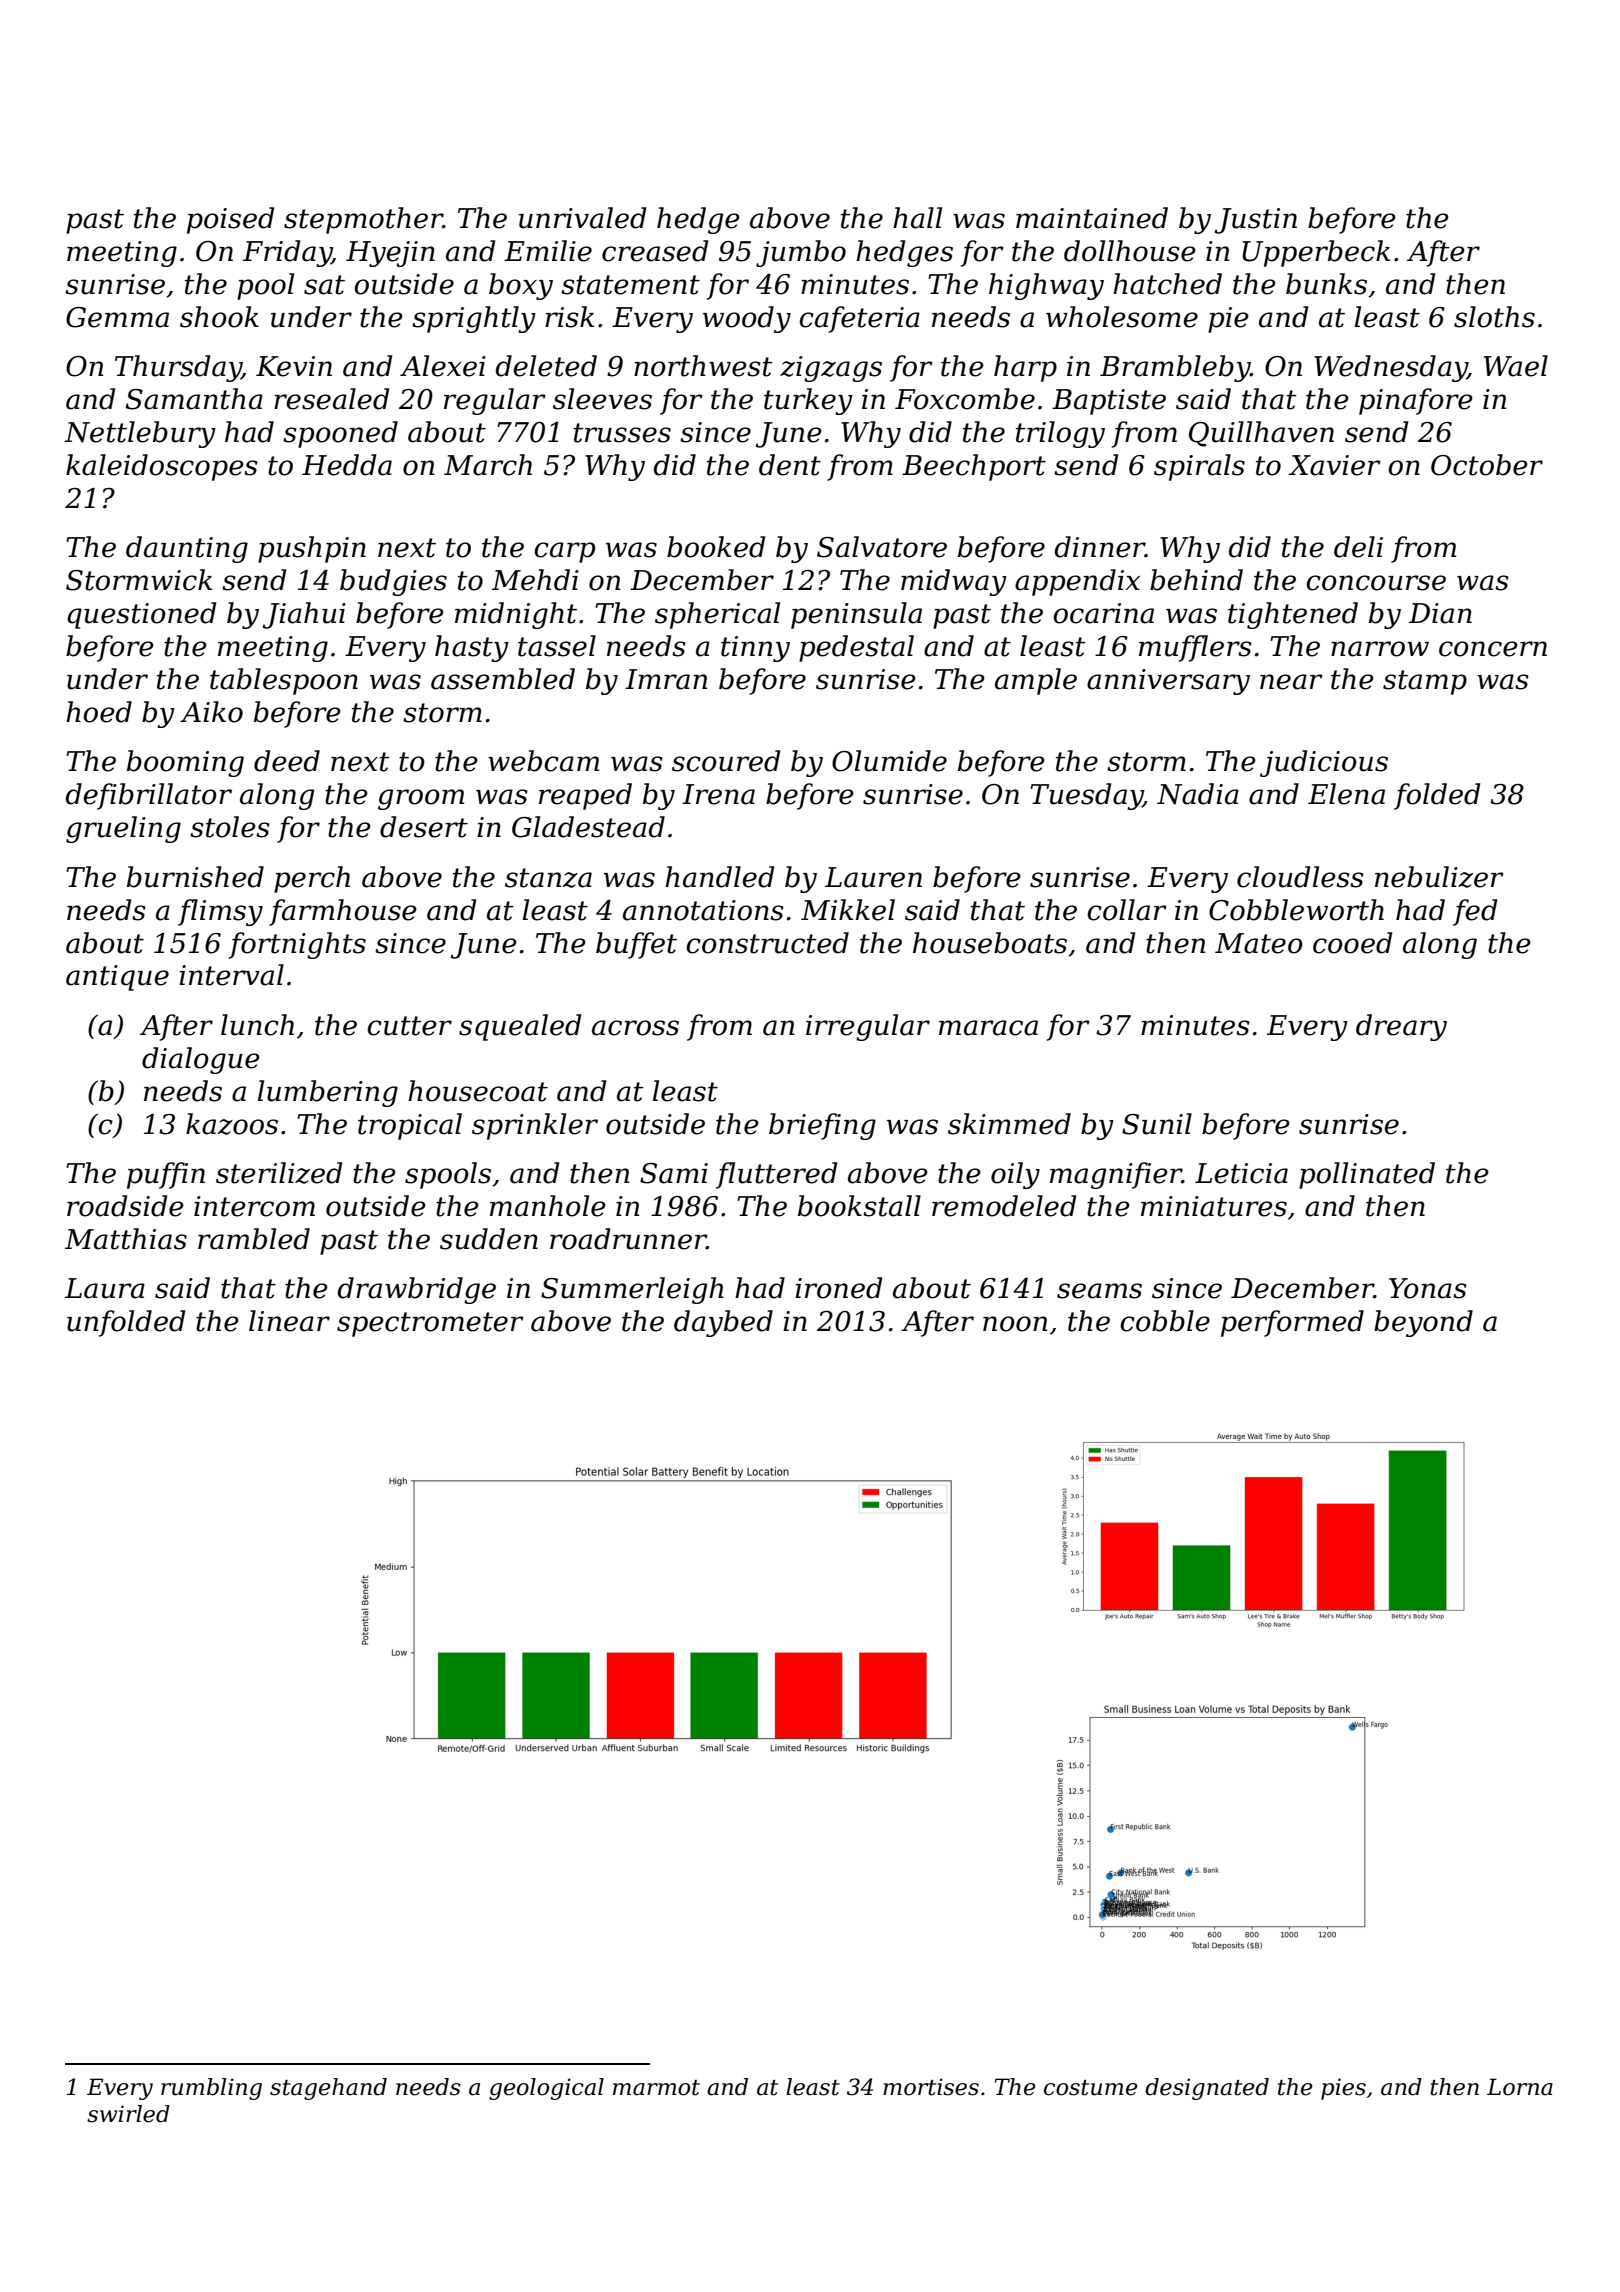 The width and height of the document is (1620, 2292). What do you see at coordinates (546, 2089) in the document?
I see `geological` at bounding box center [546, 2089].
